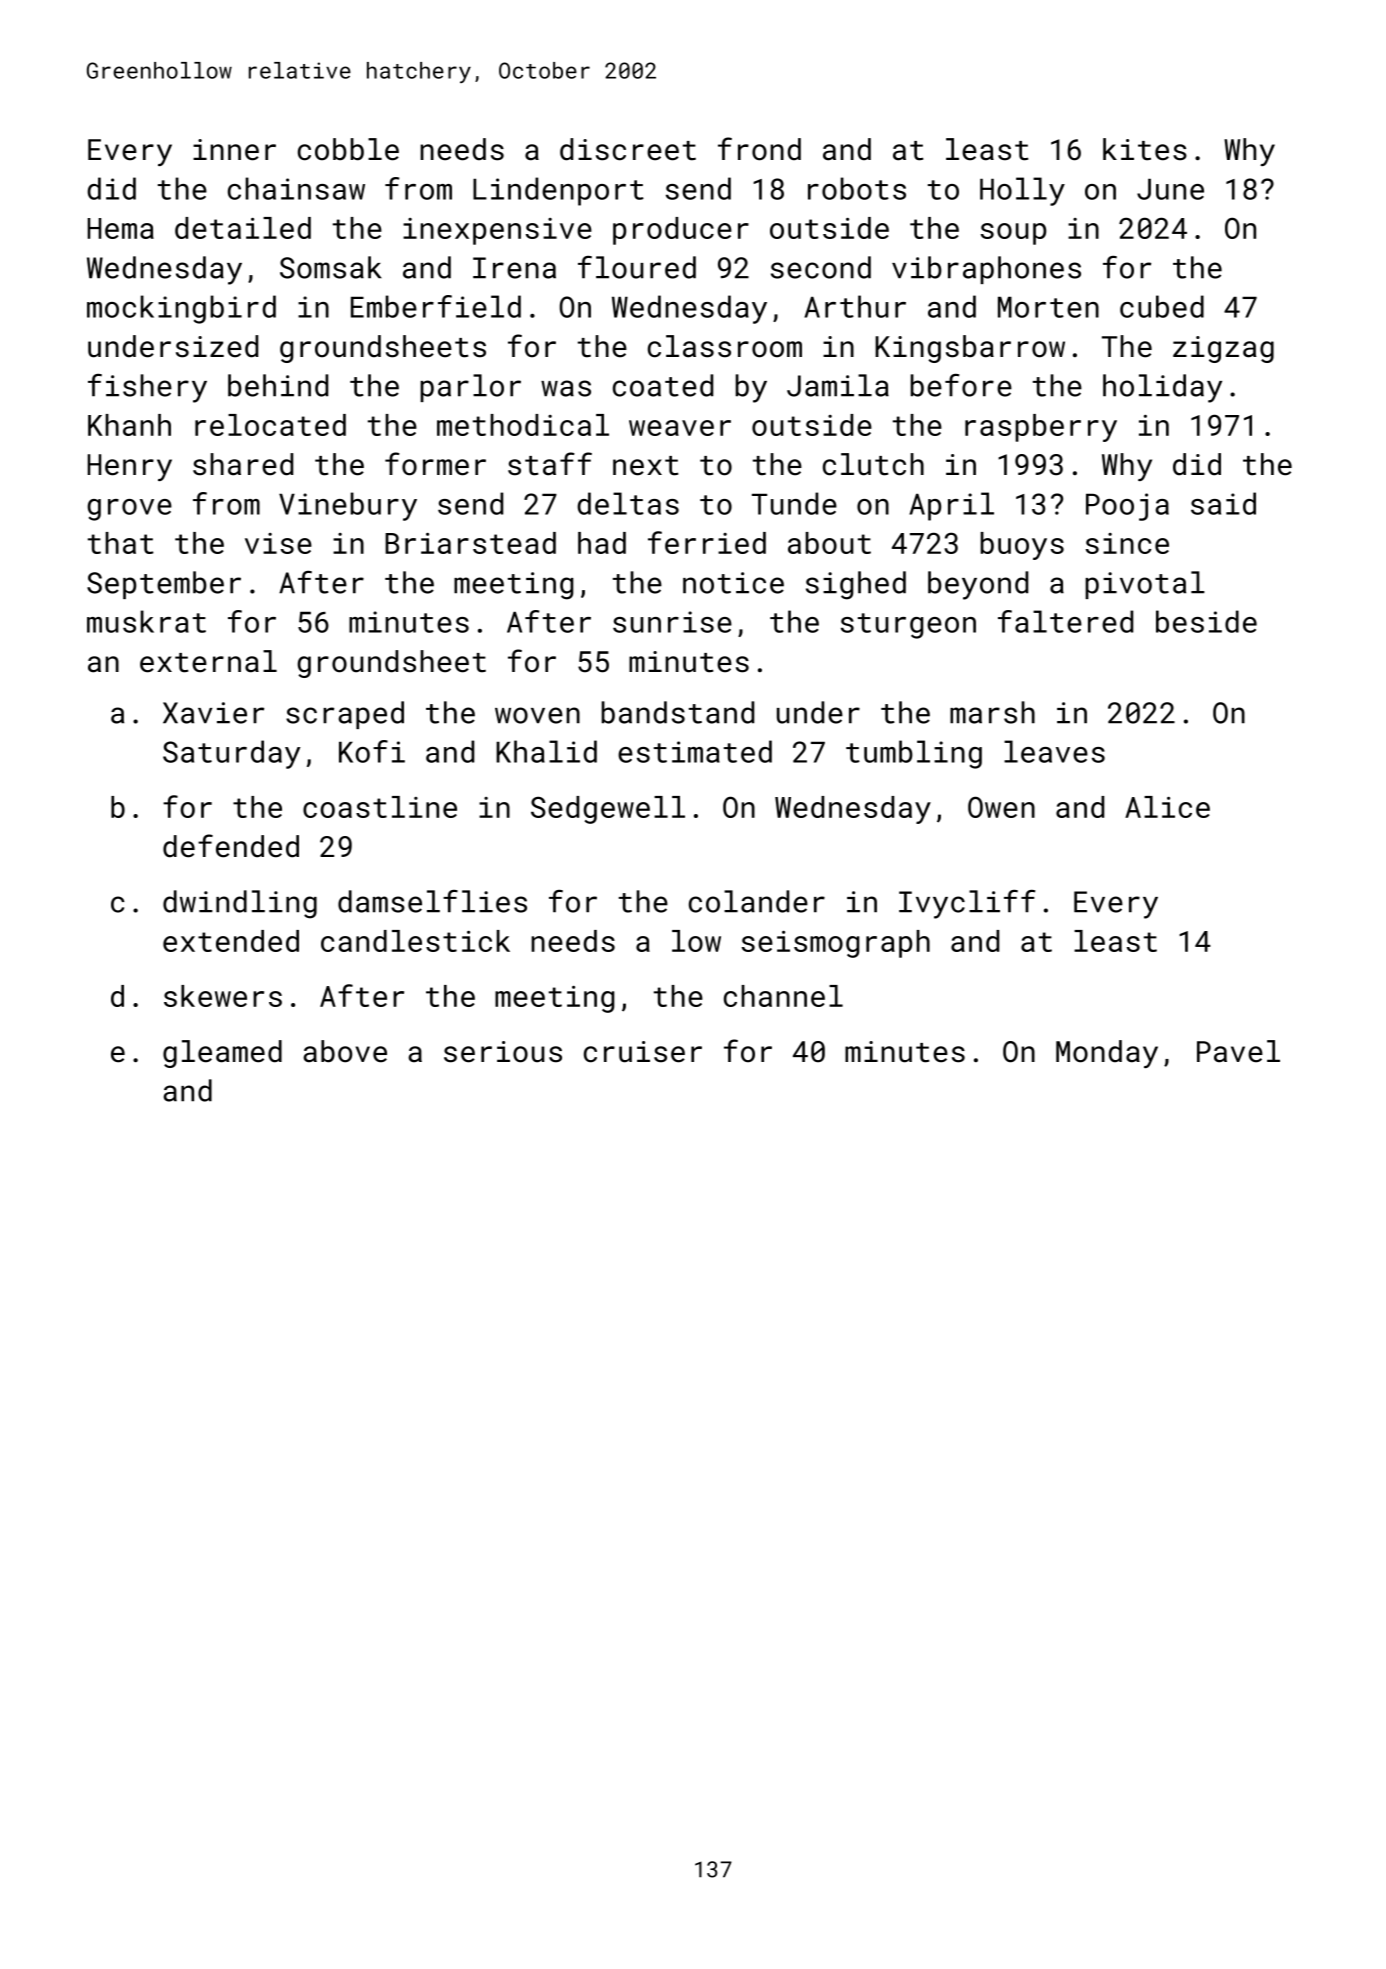  I want to click on Monday, so click(1107, 1054).
